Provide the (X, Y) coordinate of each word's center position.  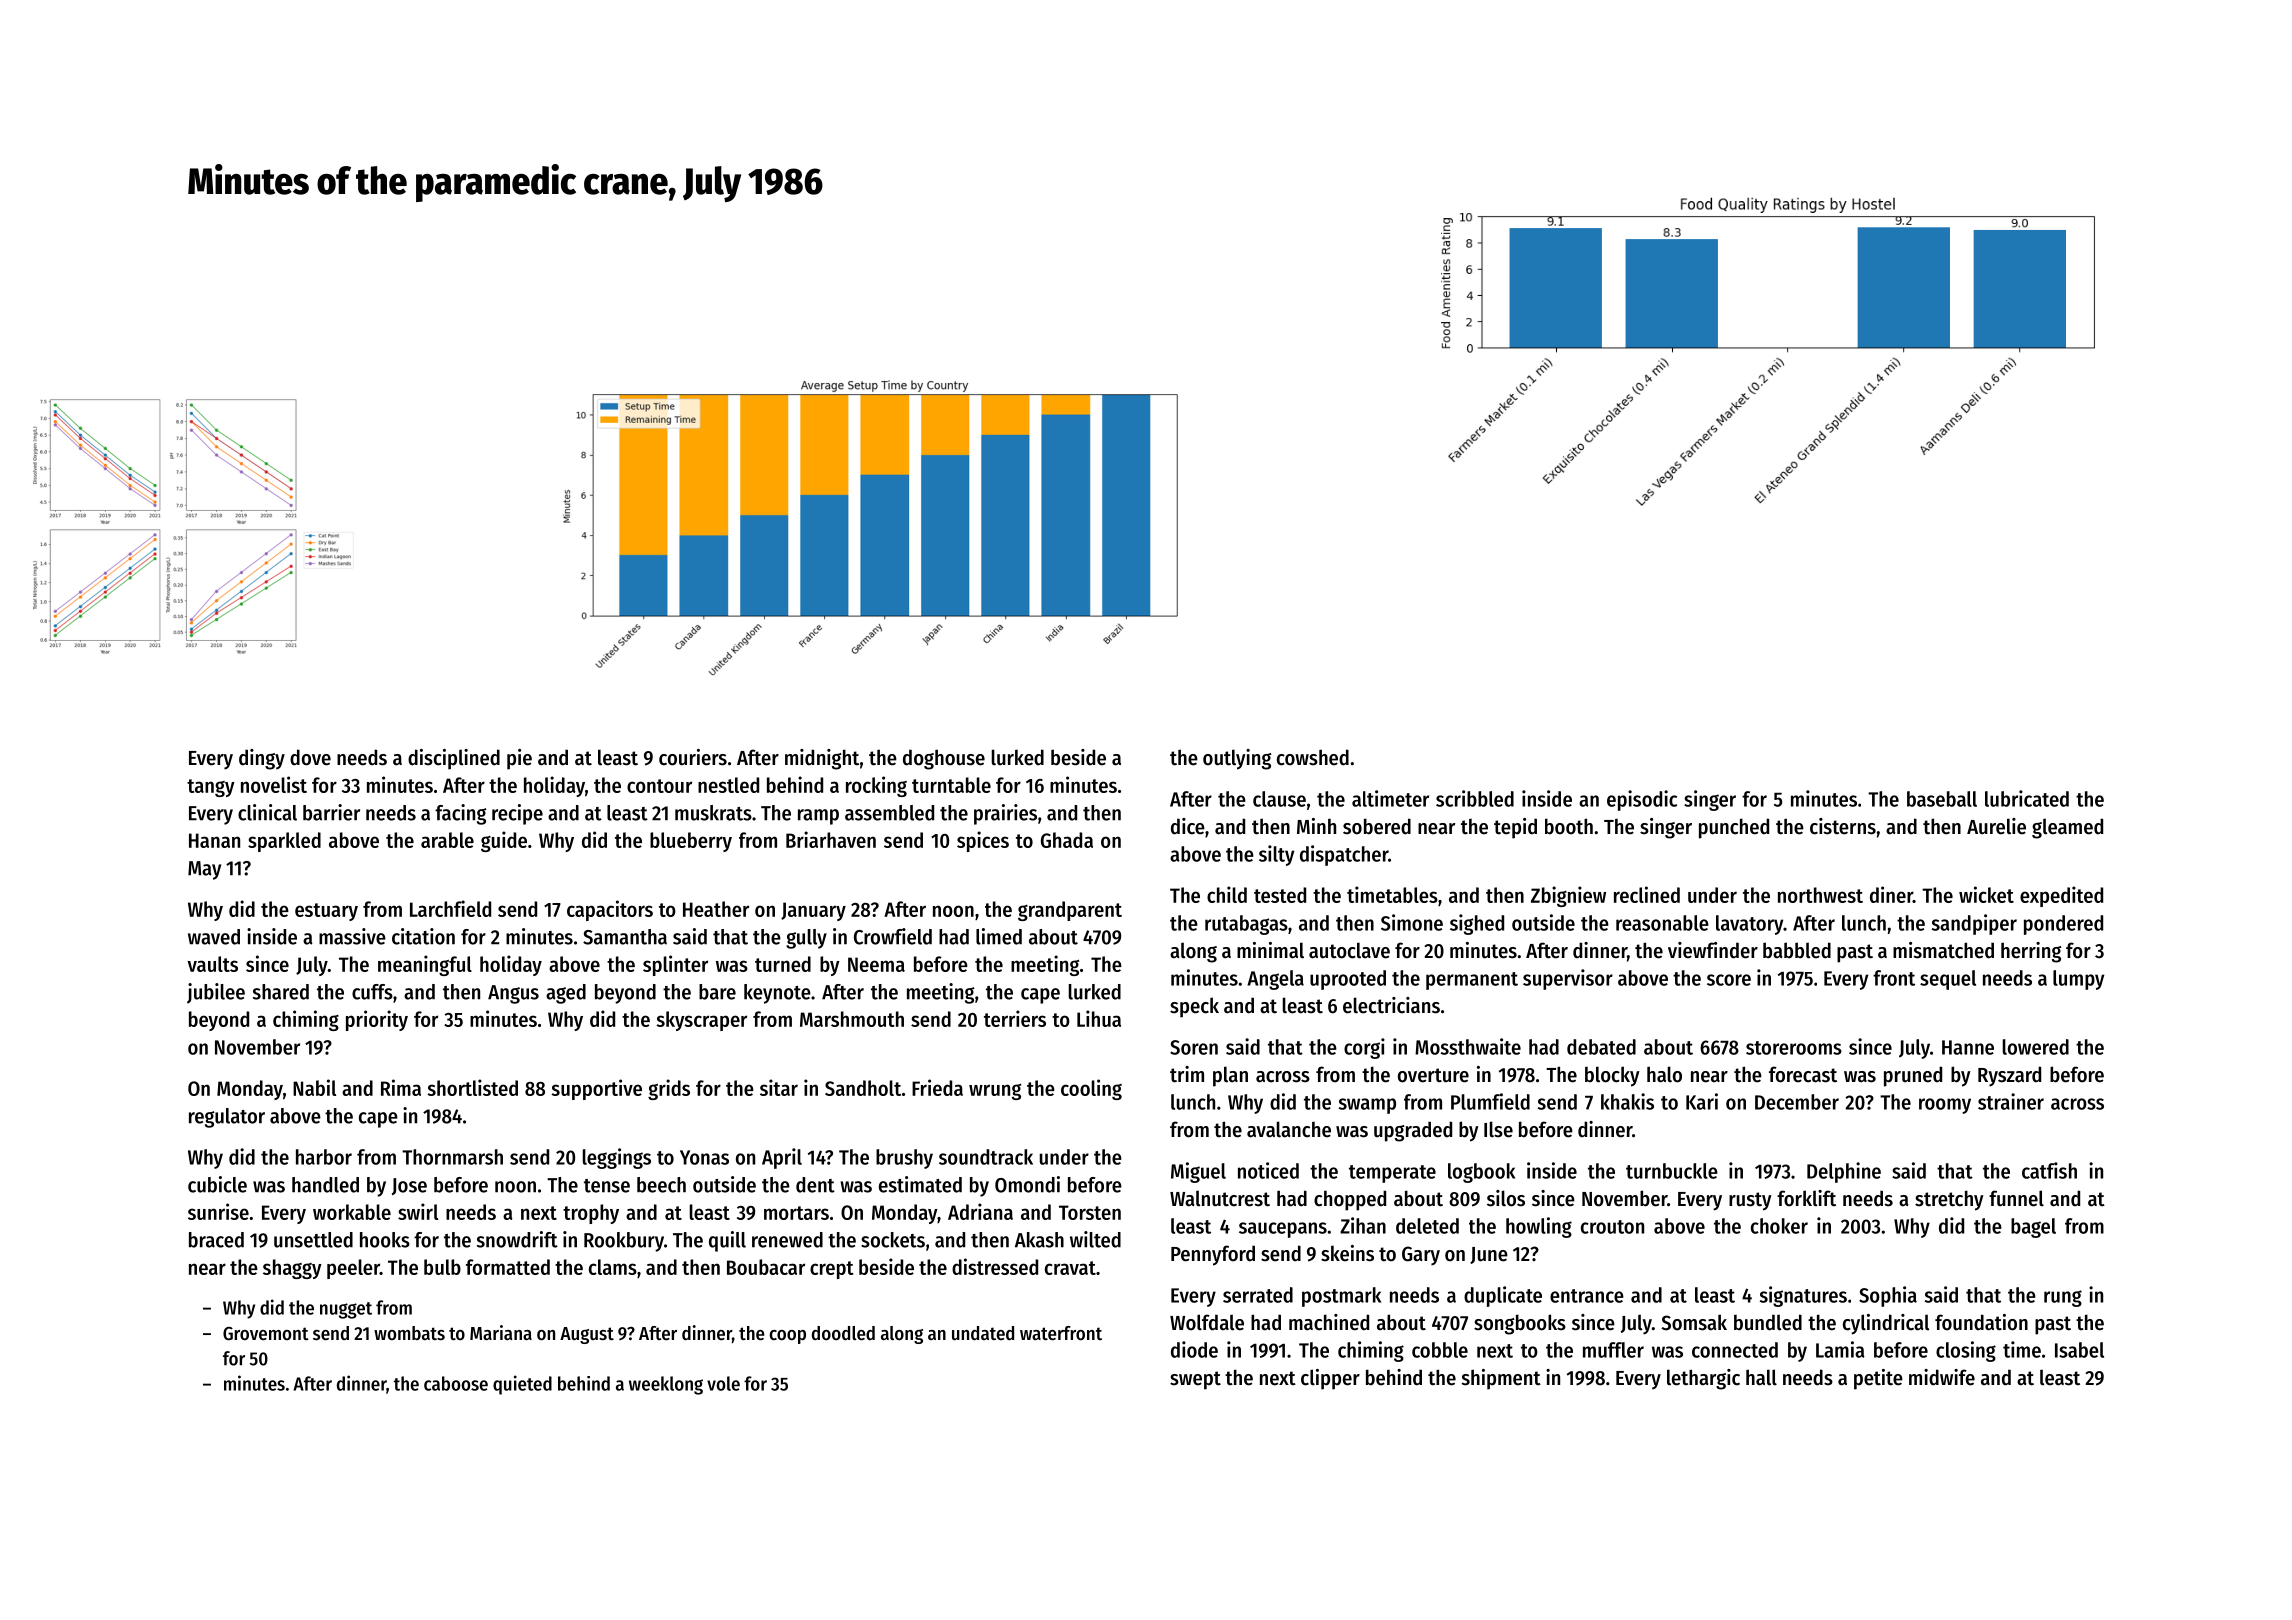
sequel (1948, 980)
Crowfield (893, 936)
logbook (1481, 1173)
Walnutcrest (1220, 1198)
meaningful (425, 965)
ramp (818, 817)
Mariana (501, 1332)
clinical (267, 812)
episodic (1642, 800)
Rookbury (624, 1242)
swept (1195, 1380)
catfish (2049, 1170)
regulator (227, 1118)
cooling (1091, 1089)
